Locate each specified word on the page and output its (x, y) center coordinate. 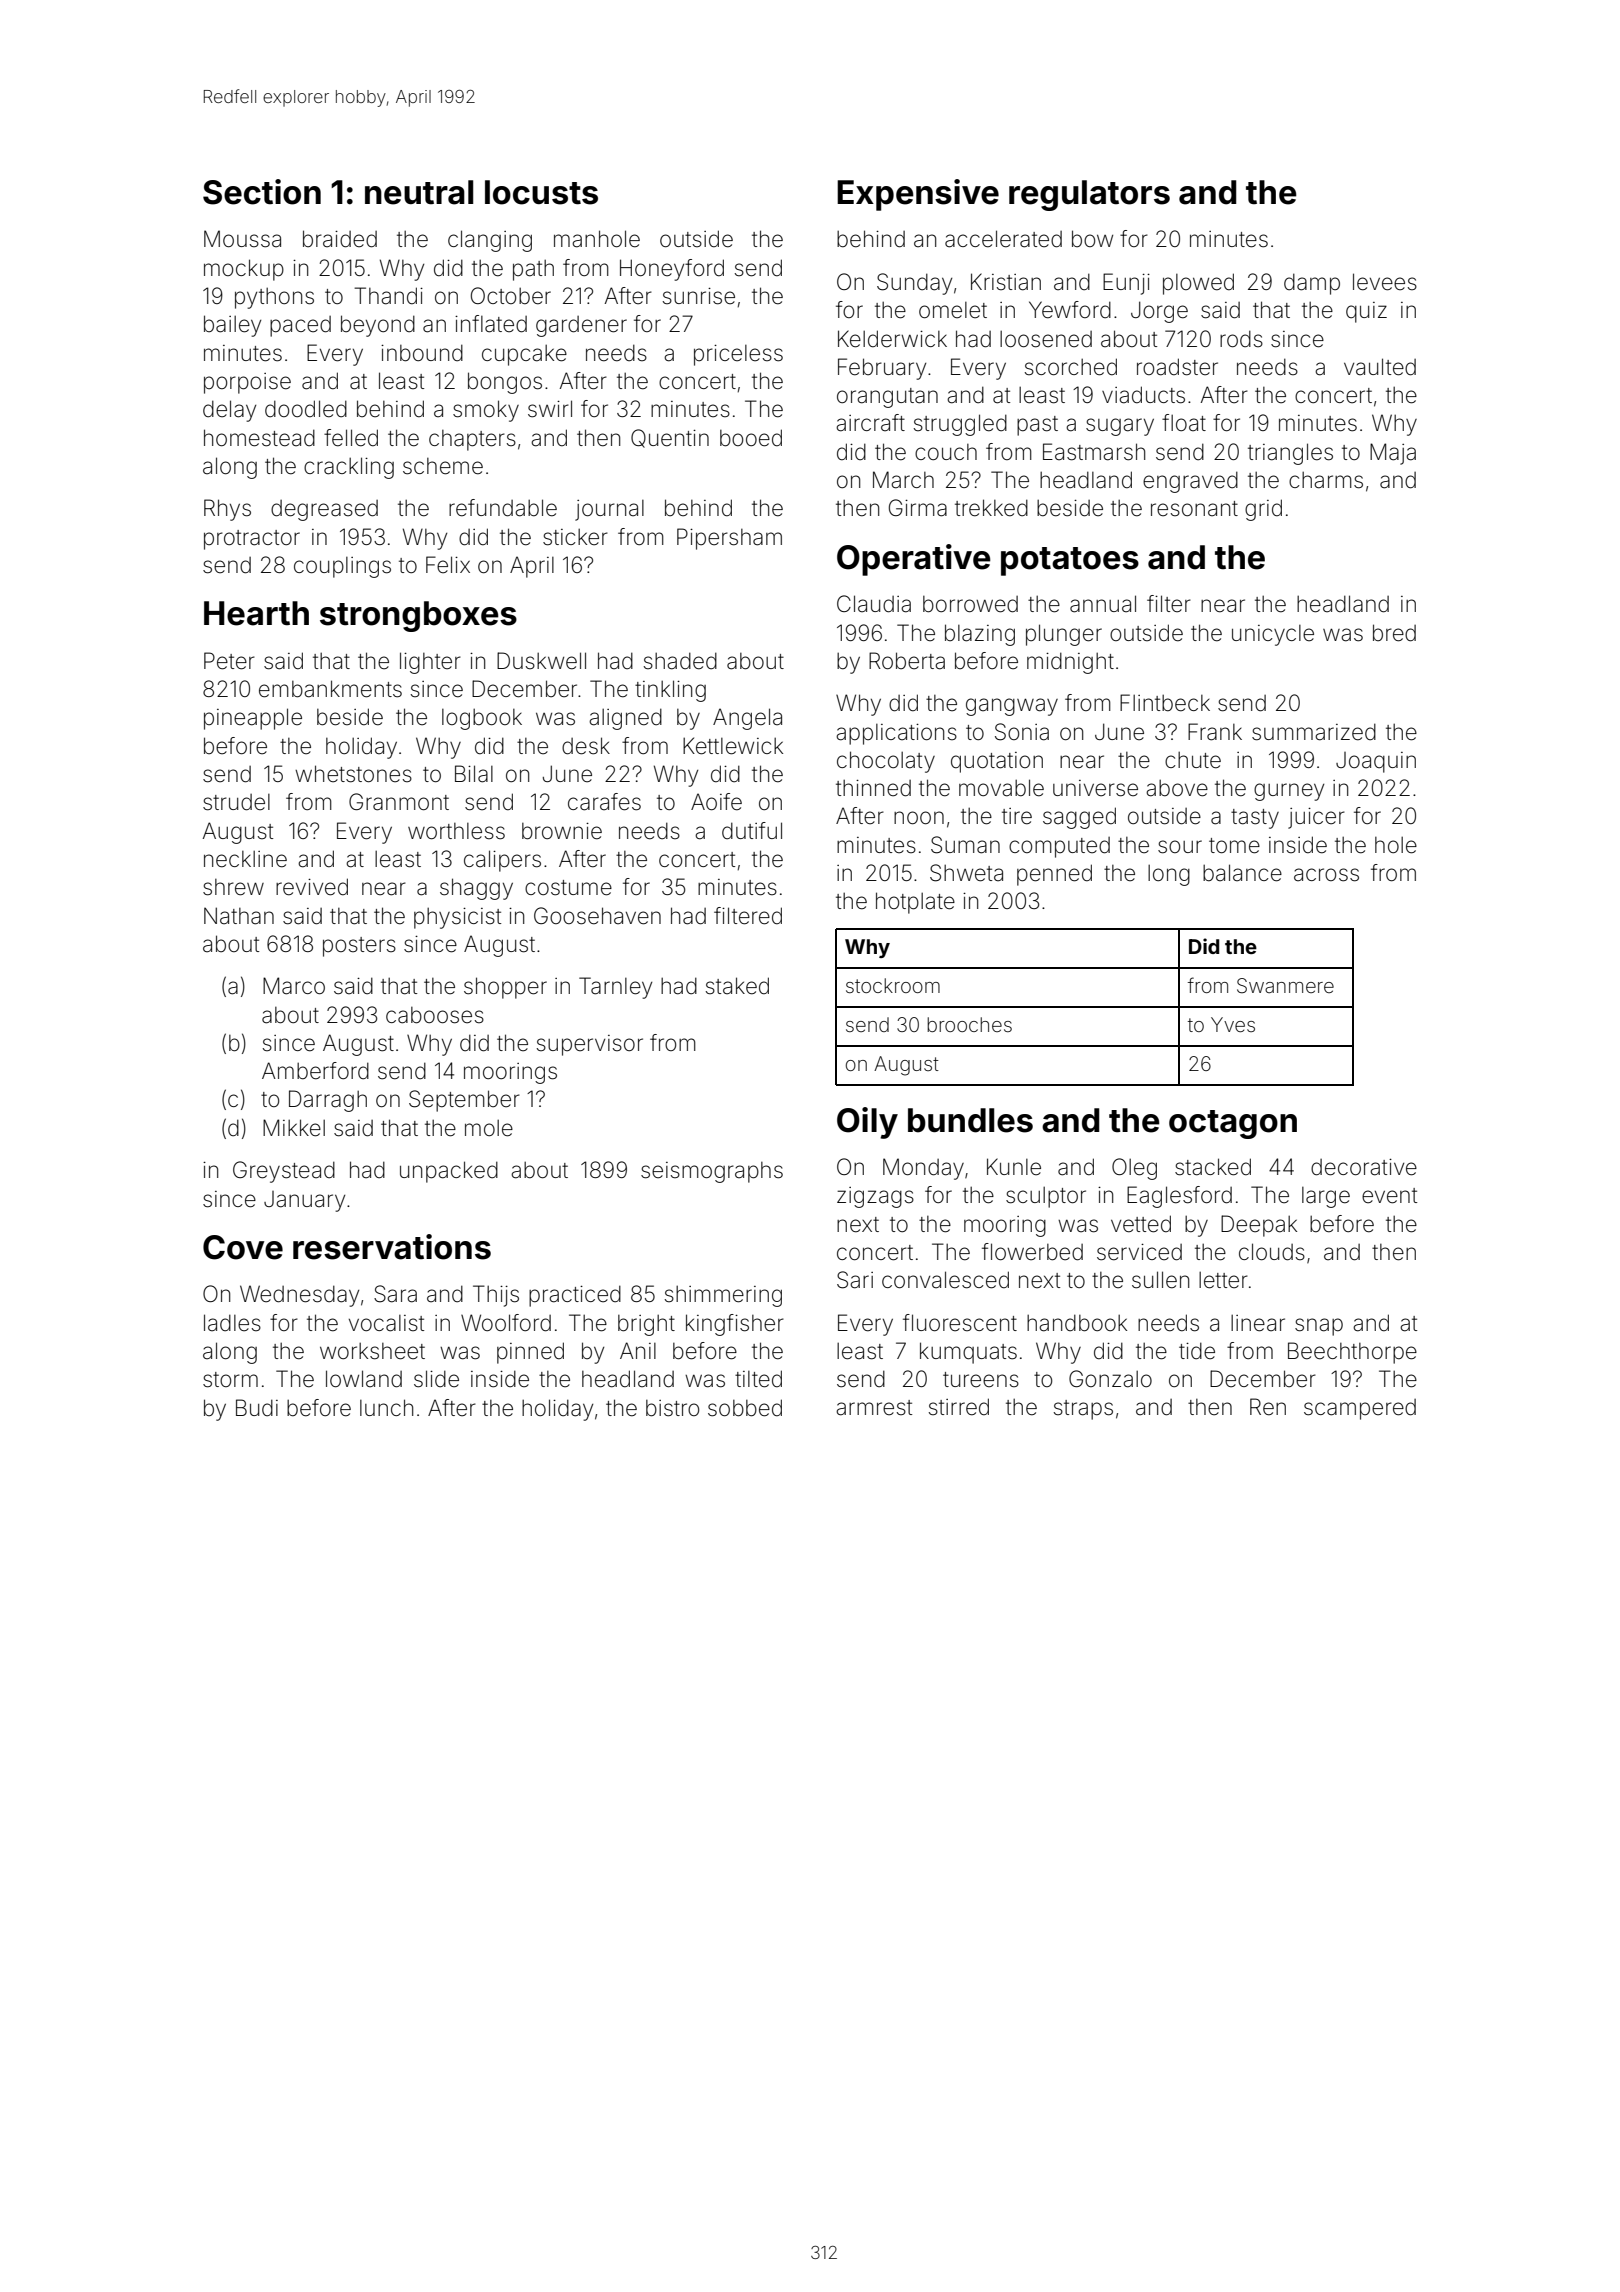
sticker (575, 537)
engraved (1190, 482)
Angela (747, 719)
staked (737, 986)
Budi (257, 1408)
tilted (758, 1379)
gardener (581, 326)
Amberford (315, 1071)
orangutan (887, 398)
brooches (969, 1024)
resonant (1194, 509)
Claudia (874, 604)
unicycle (1273, 635)
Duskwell (541, 661)
